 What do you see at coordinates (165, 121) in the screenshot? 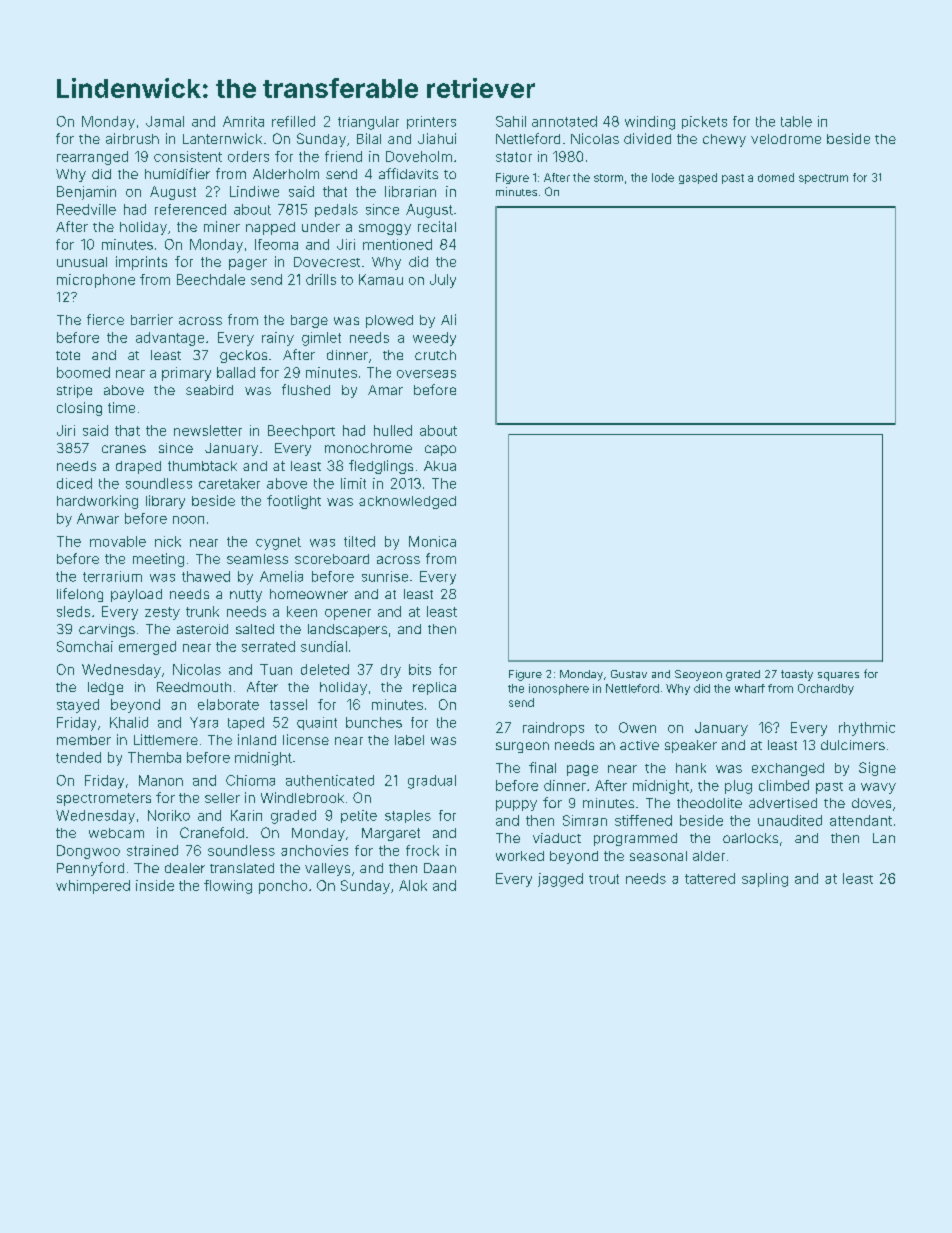
I see `Jamal` at bounding box center [165, 121].
